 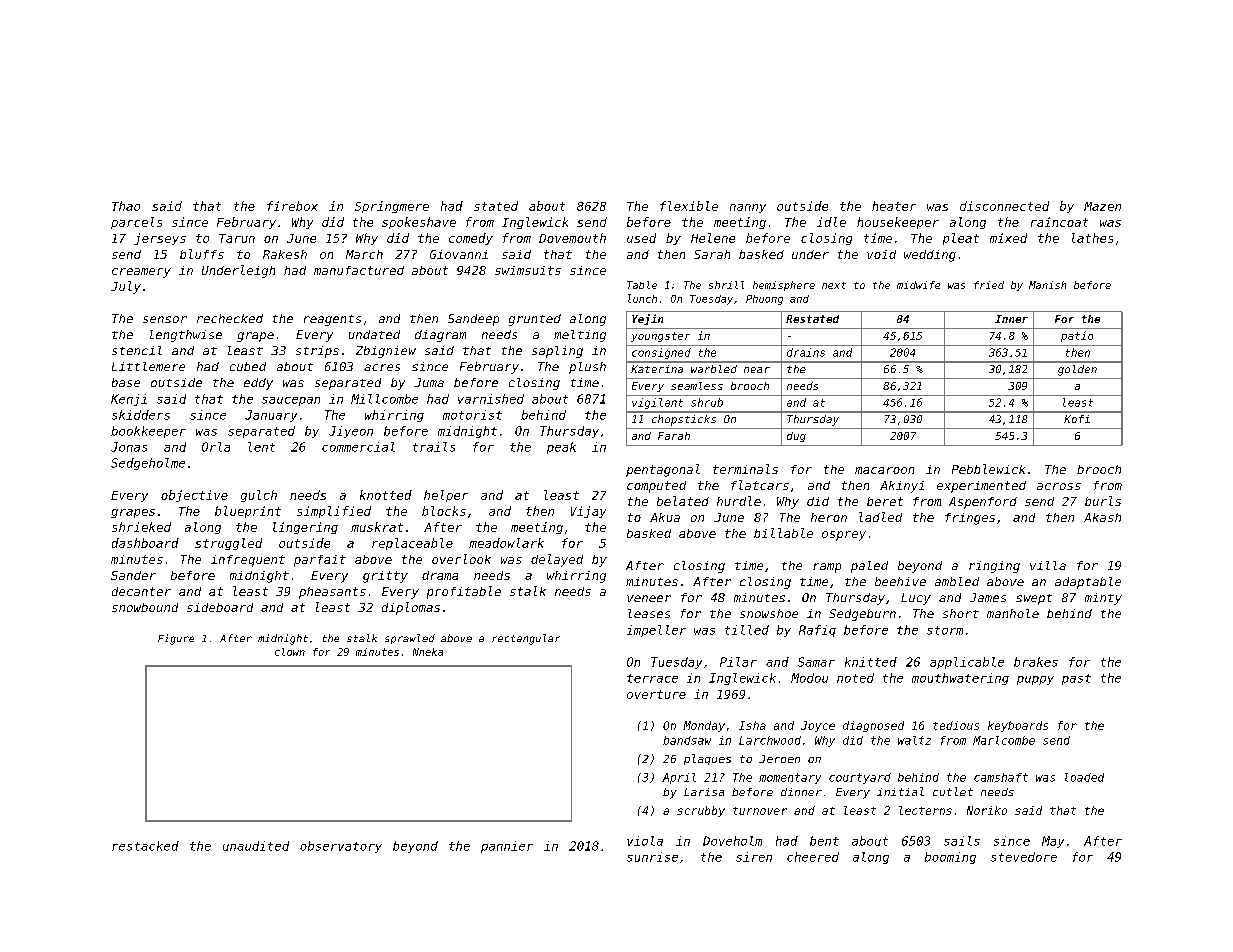 I want to click on keyboards, so click(x=1018, y=726).
